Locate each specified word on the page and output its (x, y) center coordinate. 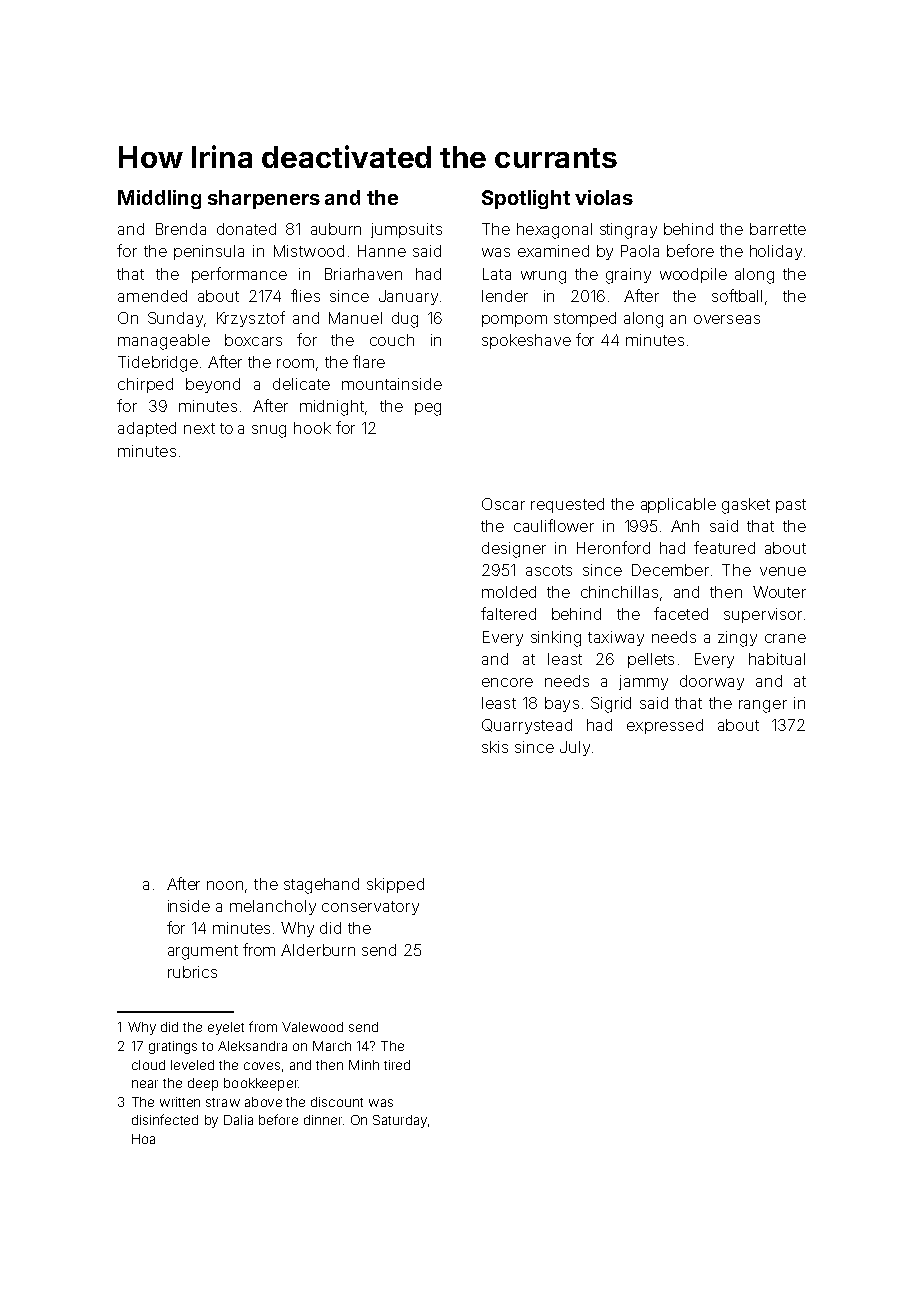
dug (405, 320)
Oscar (503, 504)
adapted (147, 429)
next (199, 428)
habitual (777, 659)
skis (495, 747)
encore (507, 682)
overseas (727, 319)
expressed (665, 726)
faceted (681, 613)
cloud (148, 1065)
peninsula (209, 252)
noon (225, 885)
